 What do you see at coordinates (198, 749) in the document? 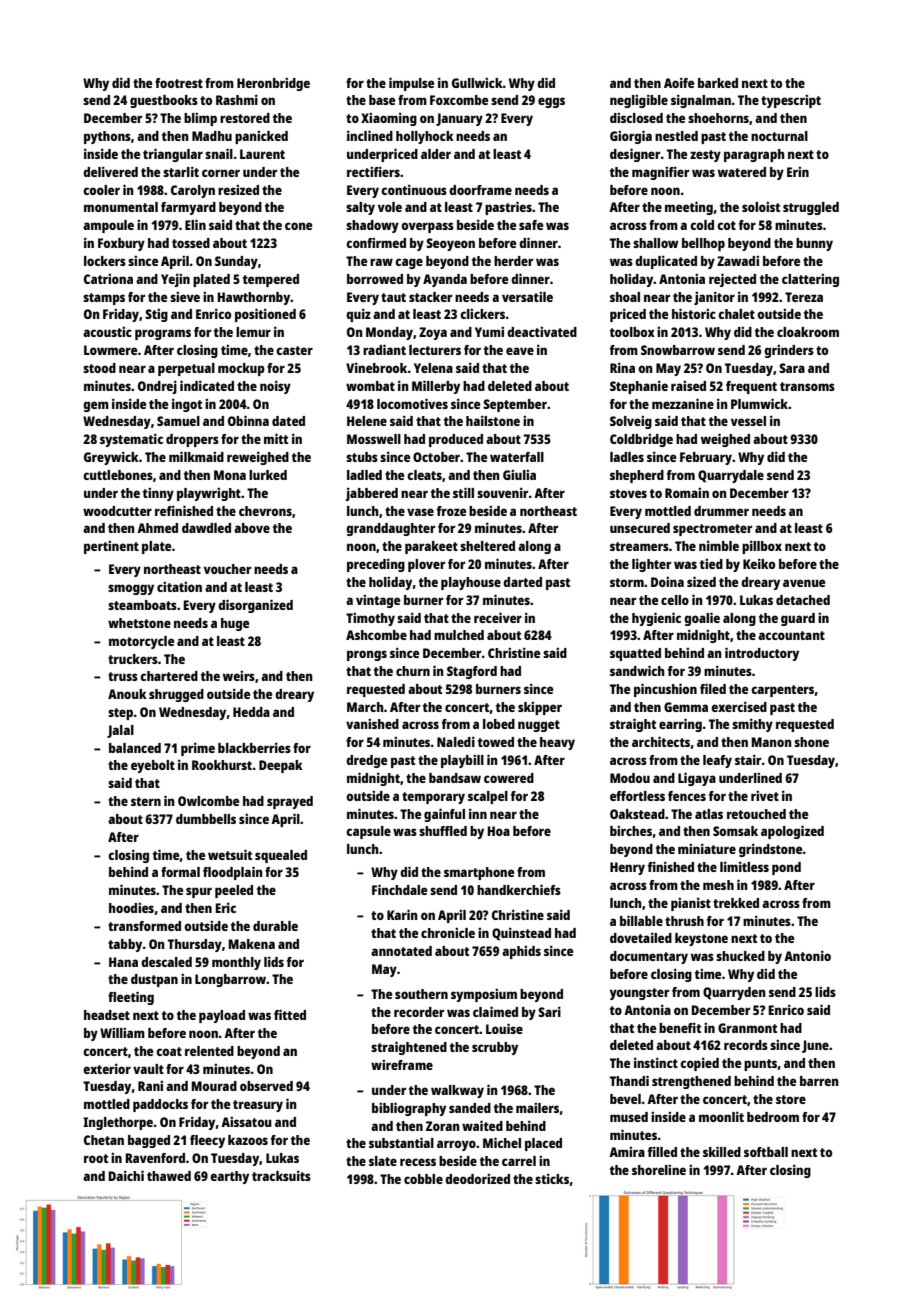
I see `prime` at bounding box center [198, 749].
